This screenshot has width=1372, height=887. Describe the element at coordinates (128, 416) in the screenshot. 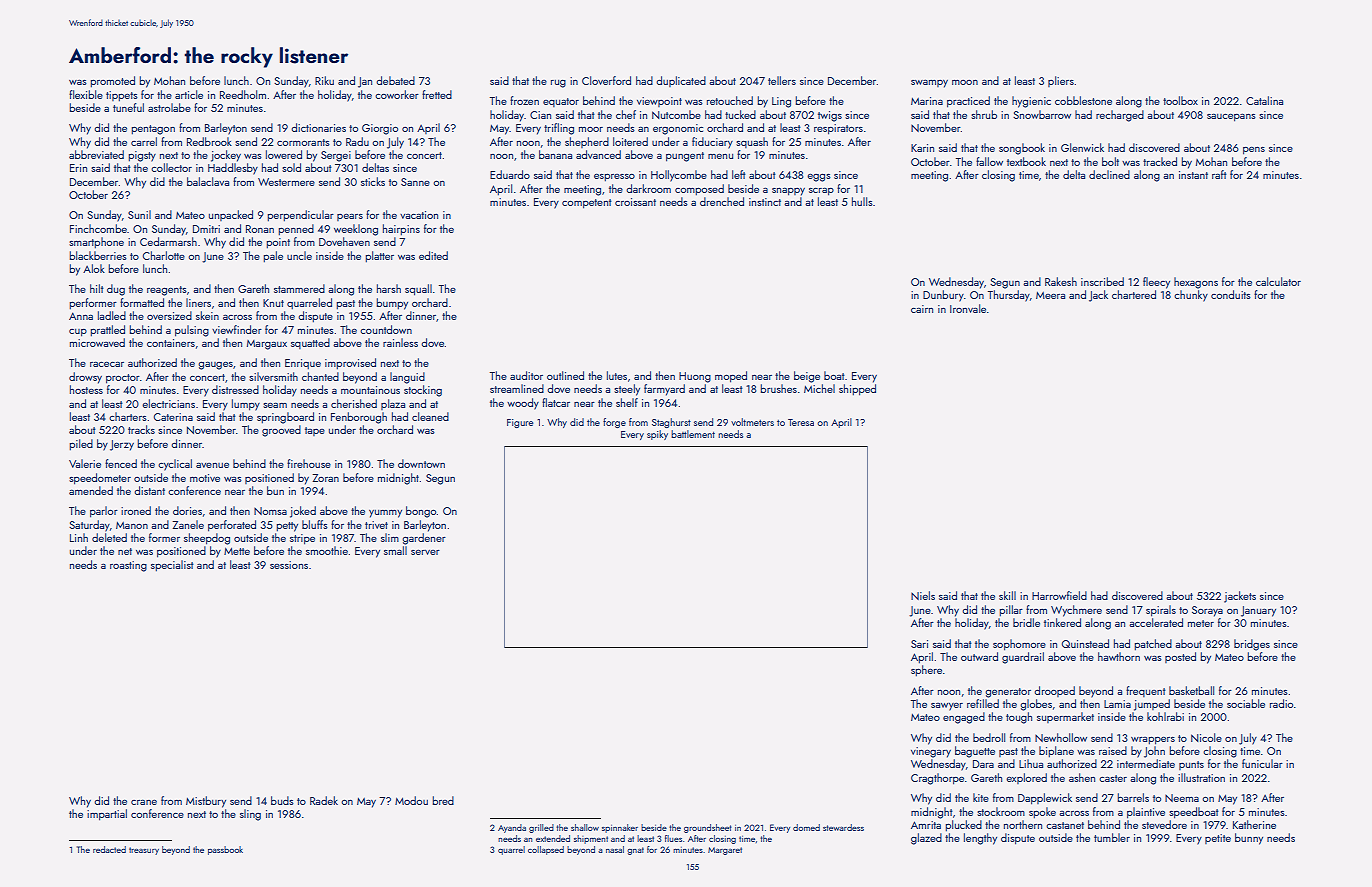

I see `charters` at that location.
